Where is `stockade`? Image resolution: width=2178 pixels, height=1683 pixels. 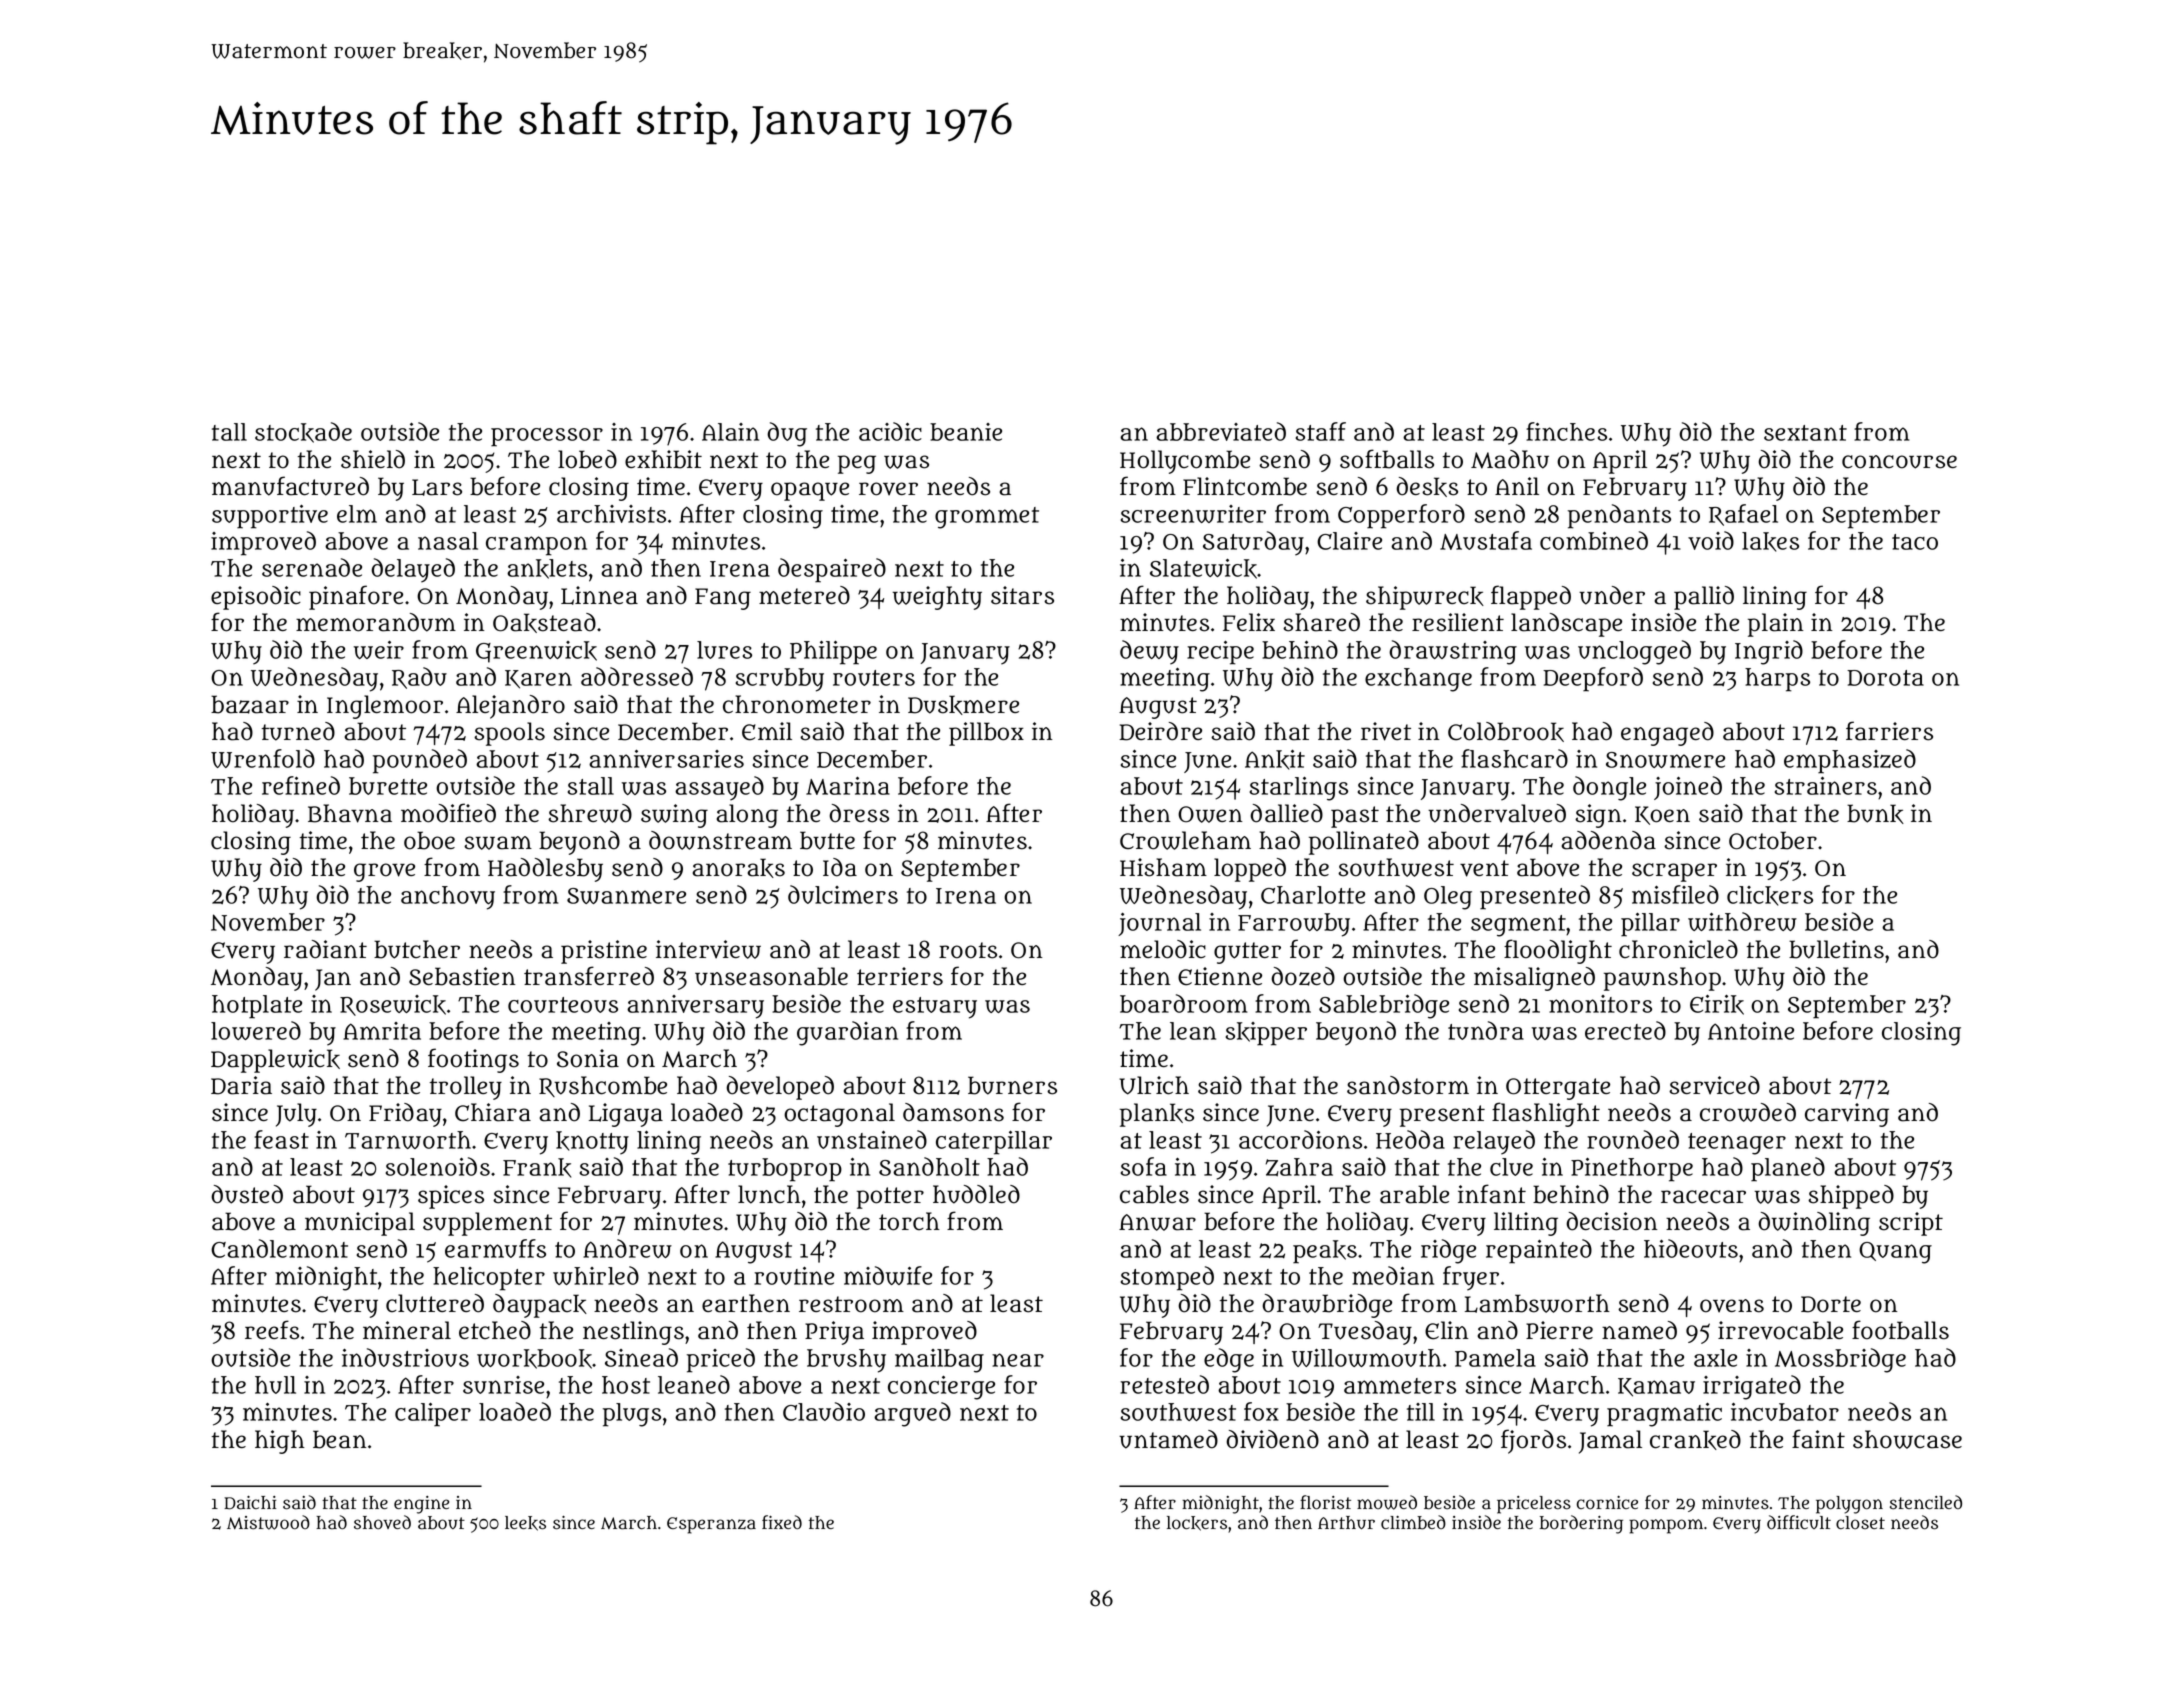
stockade is located at coordinates (303, 432).
